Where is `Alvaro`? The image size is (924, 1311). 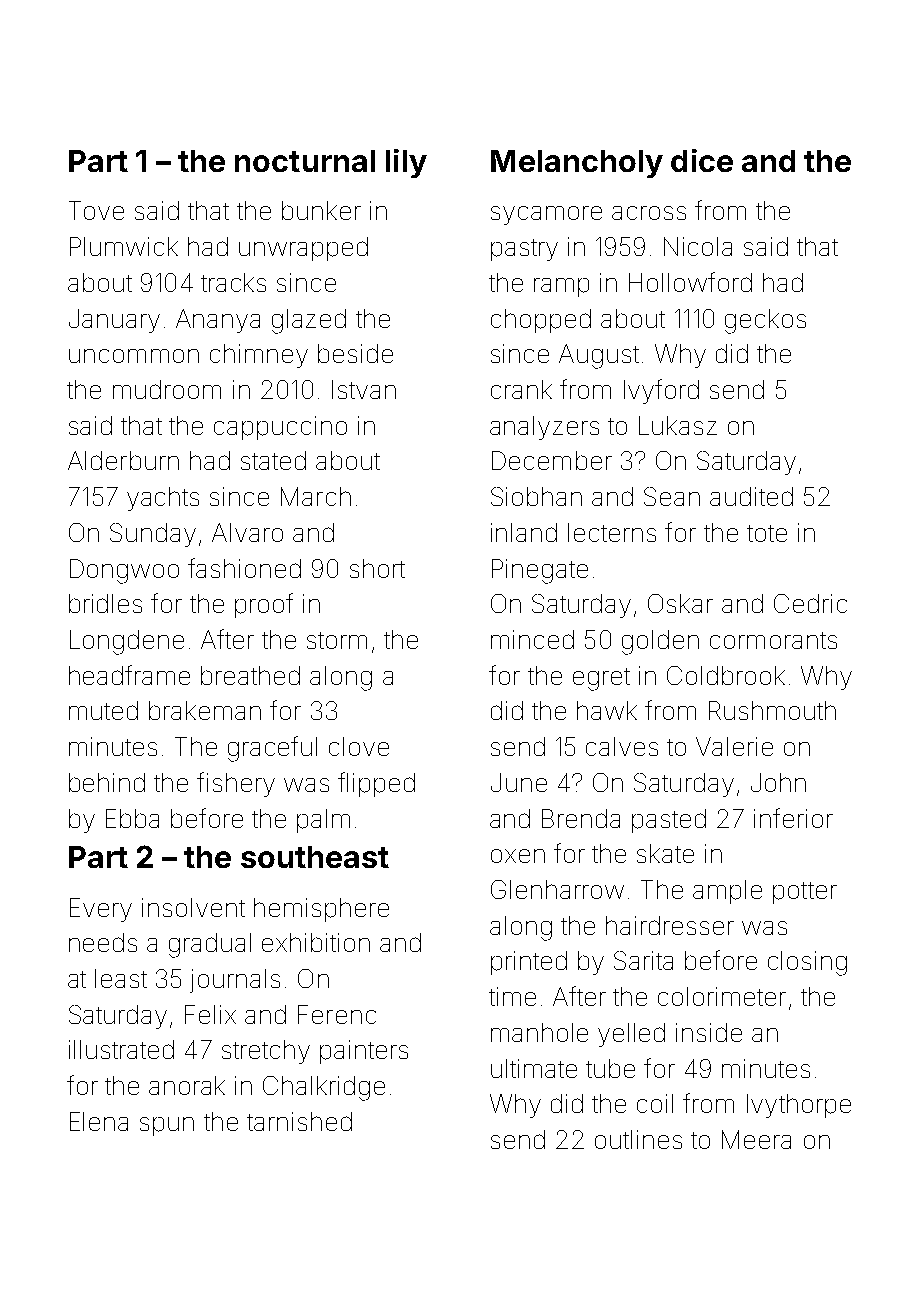 Alvaro is located at coordinates (247, 532).
